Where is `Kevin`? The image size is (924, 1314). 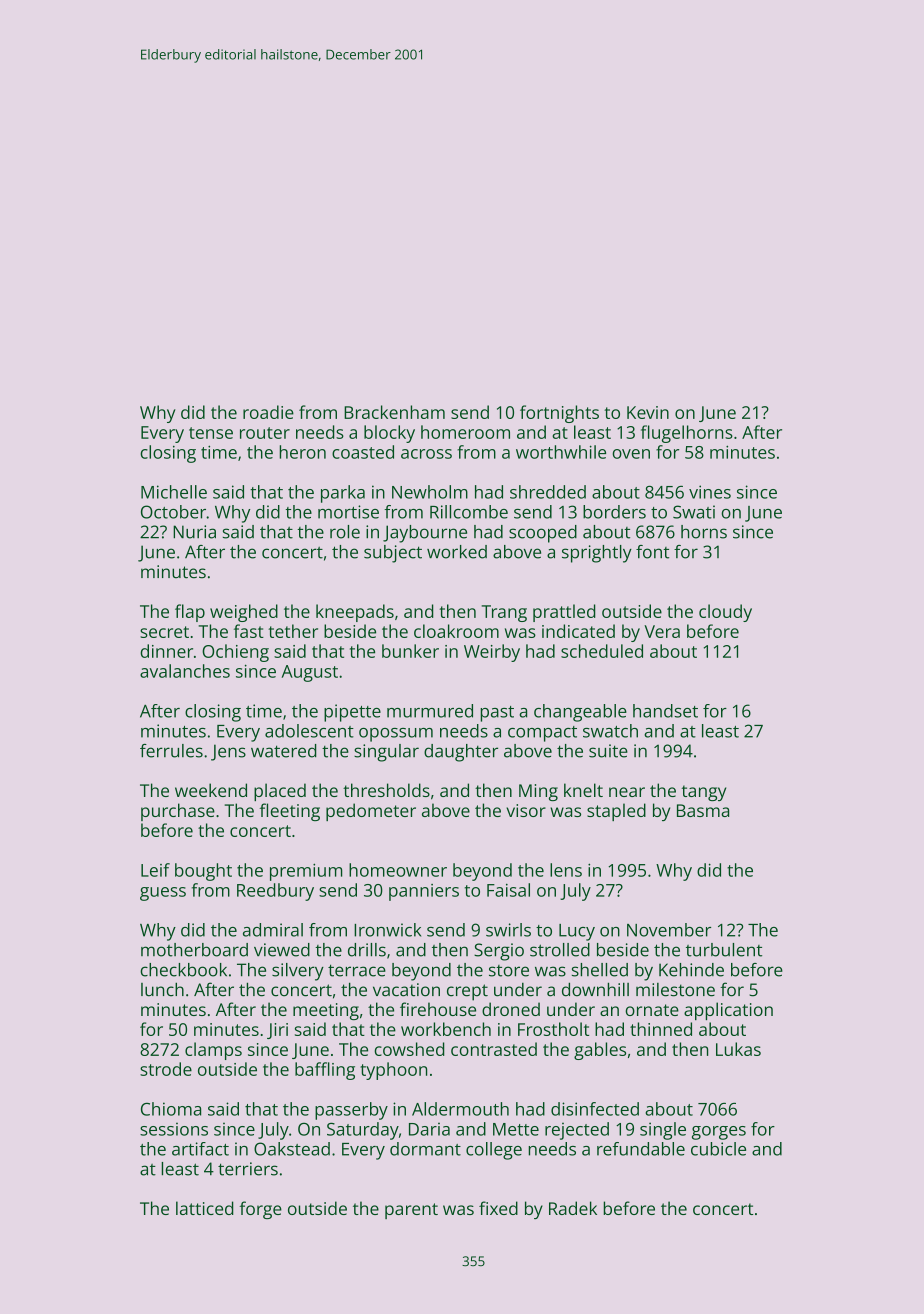
Kevin is located at coordinates (648, 412).
